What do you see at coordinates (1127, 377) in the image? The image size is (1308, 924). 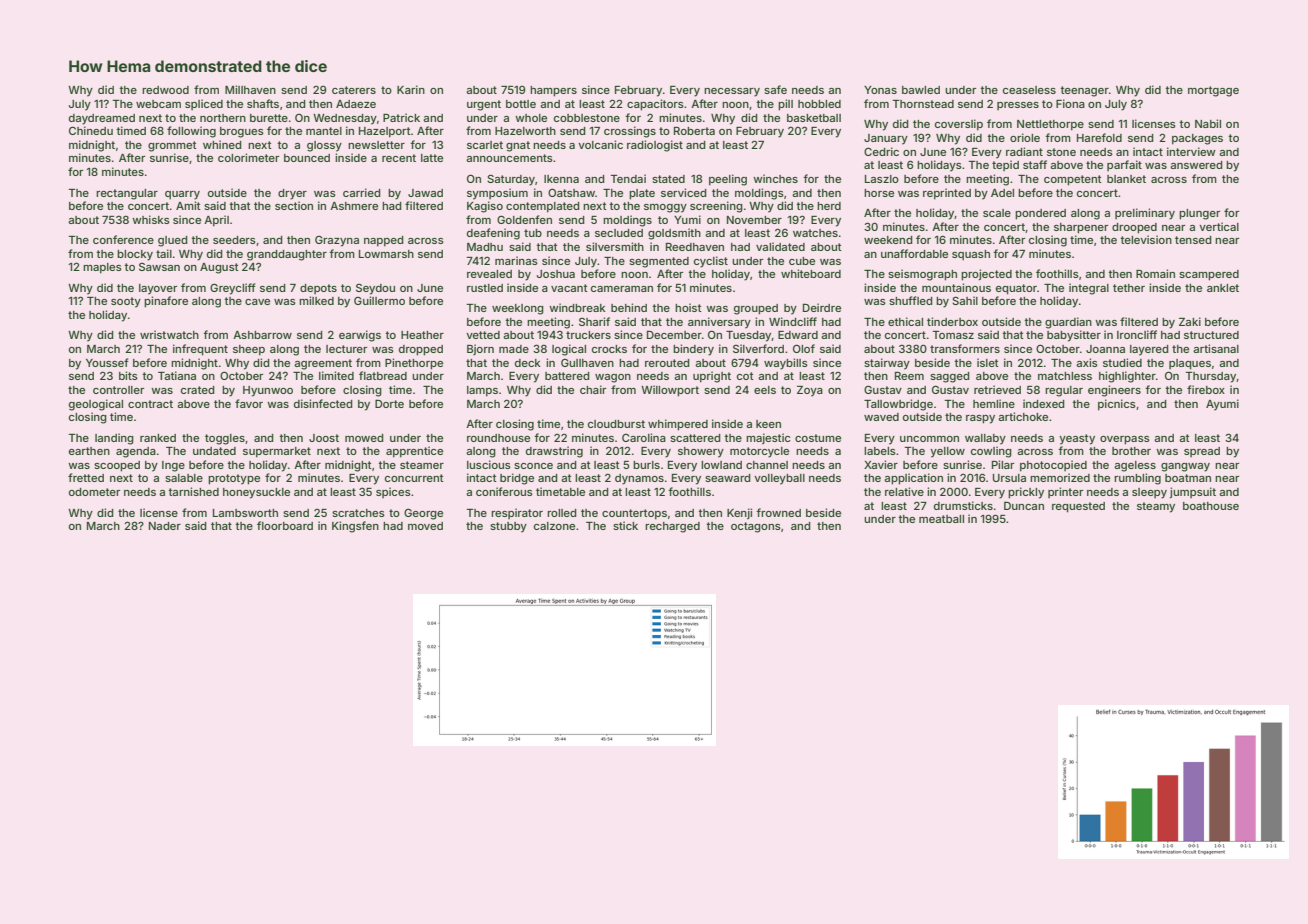 I see `highlighter` at bounding box center [1127, 377].
